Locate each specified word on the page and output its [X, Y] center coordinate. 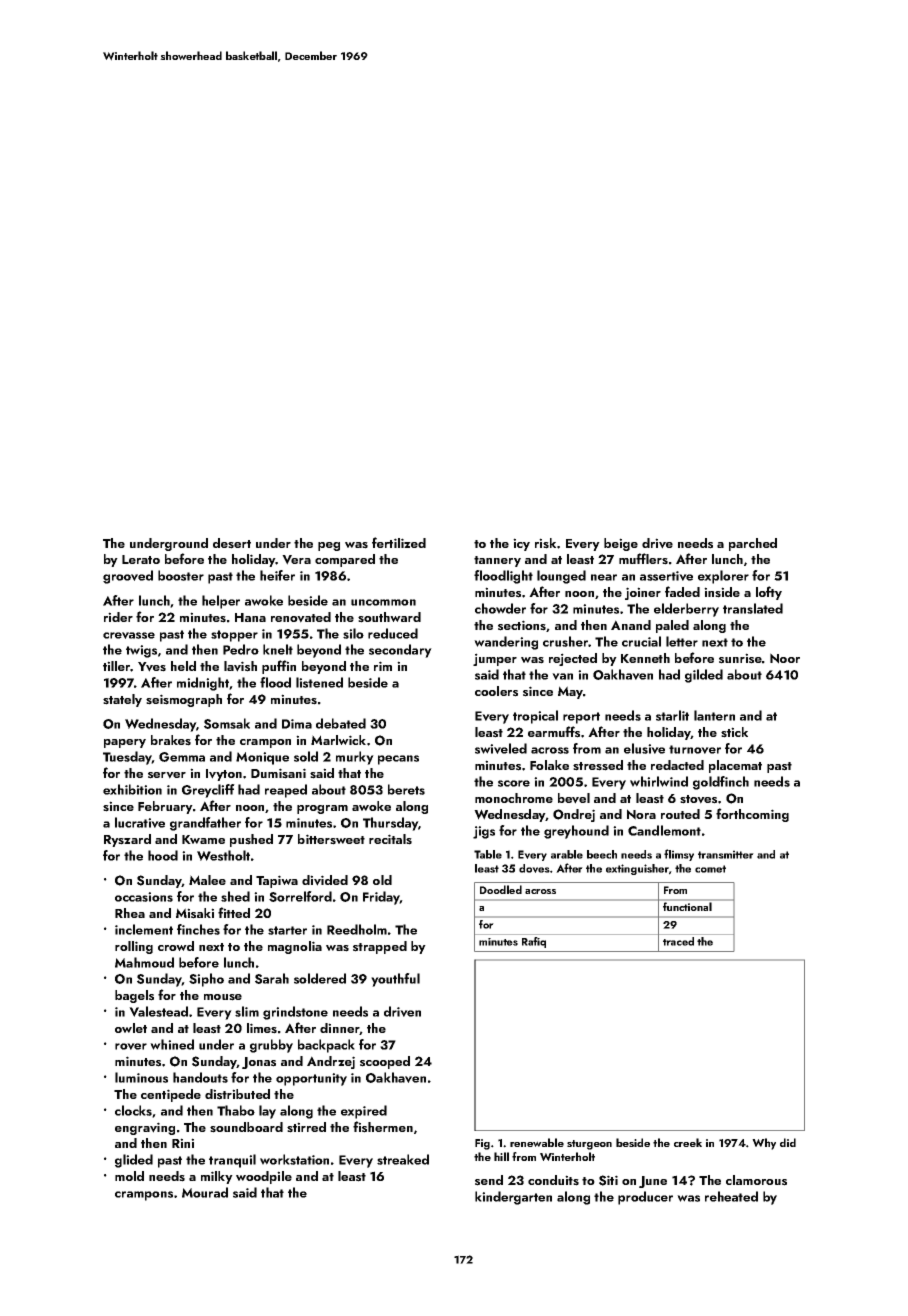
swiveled [501, 748]
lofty [769, 593]
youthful [395, 980]
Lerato [141, 559]
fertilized [399, 542]
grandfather [205, 824]
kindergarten [513, 1198]
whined [172, 1044]
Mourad [205, 1192]
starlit [672, 715]
